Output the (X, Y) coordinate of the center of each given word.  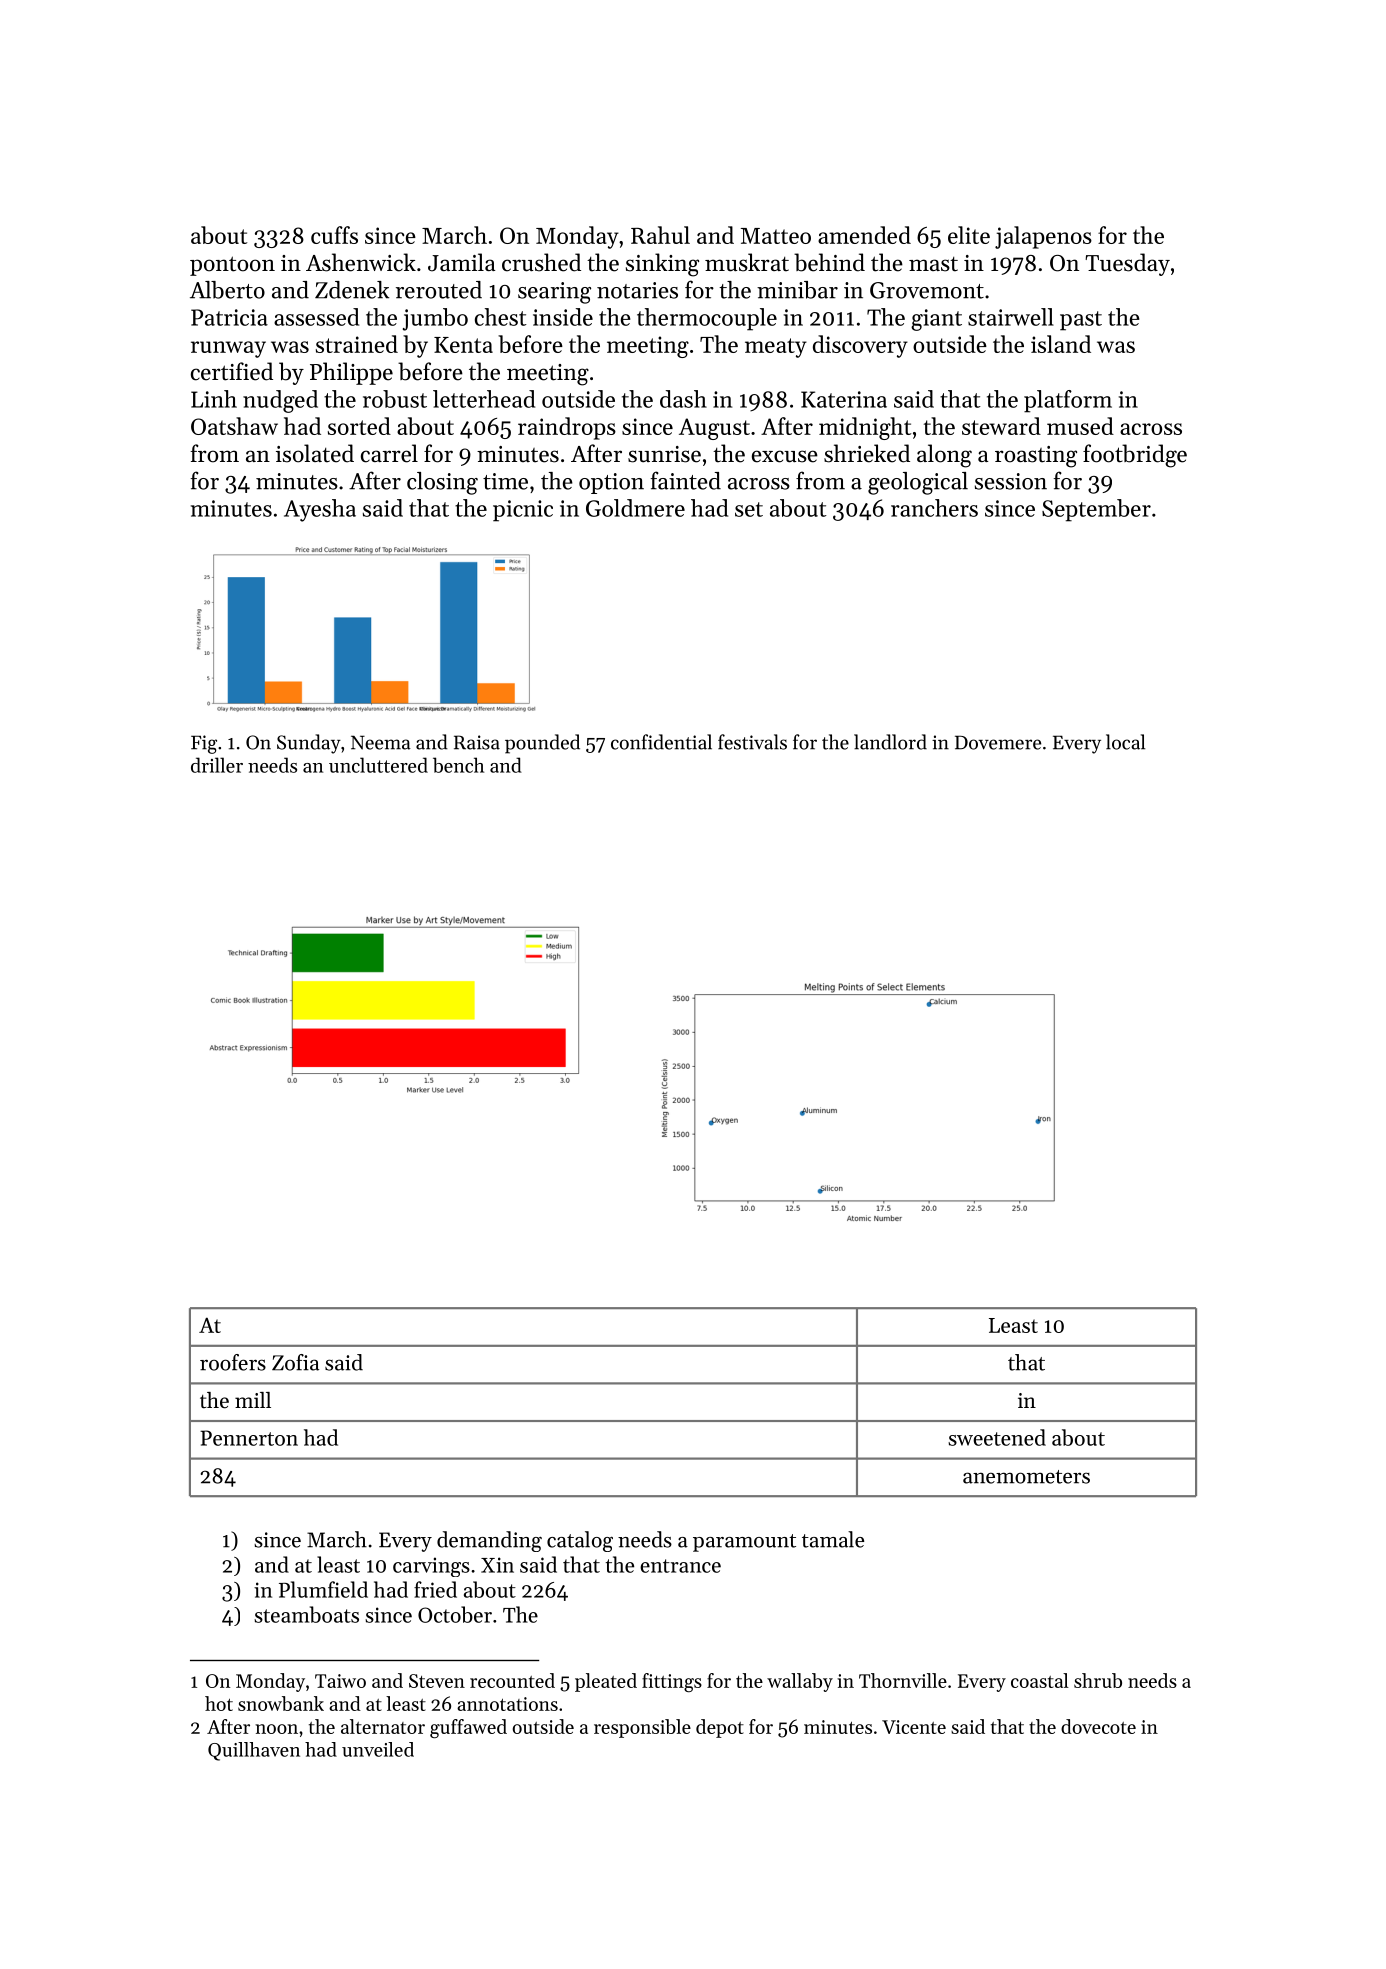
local (1125, 742)
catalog (580, 1541)
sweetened (997, 1437)
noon (276, 1729)
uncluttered (378, 765)
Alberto (227, 290)
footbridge (1135, 456)
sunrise (664, 454)
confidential (661, 742)
